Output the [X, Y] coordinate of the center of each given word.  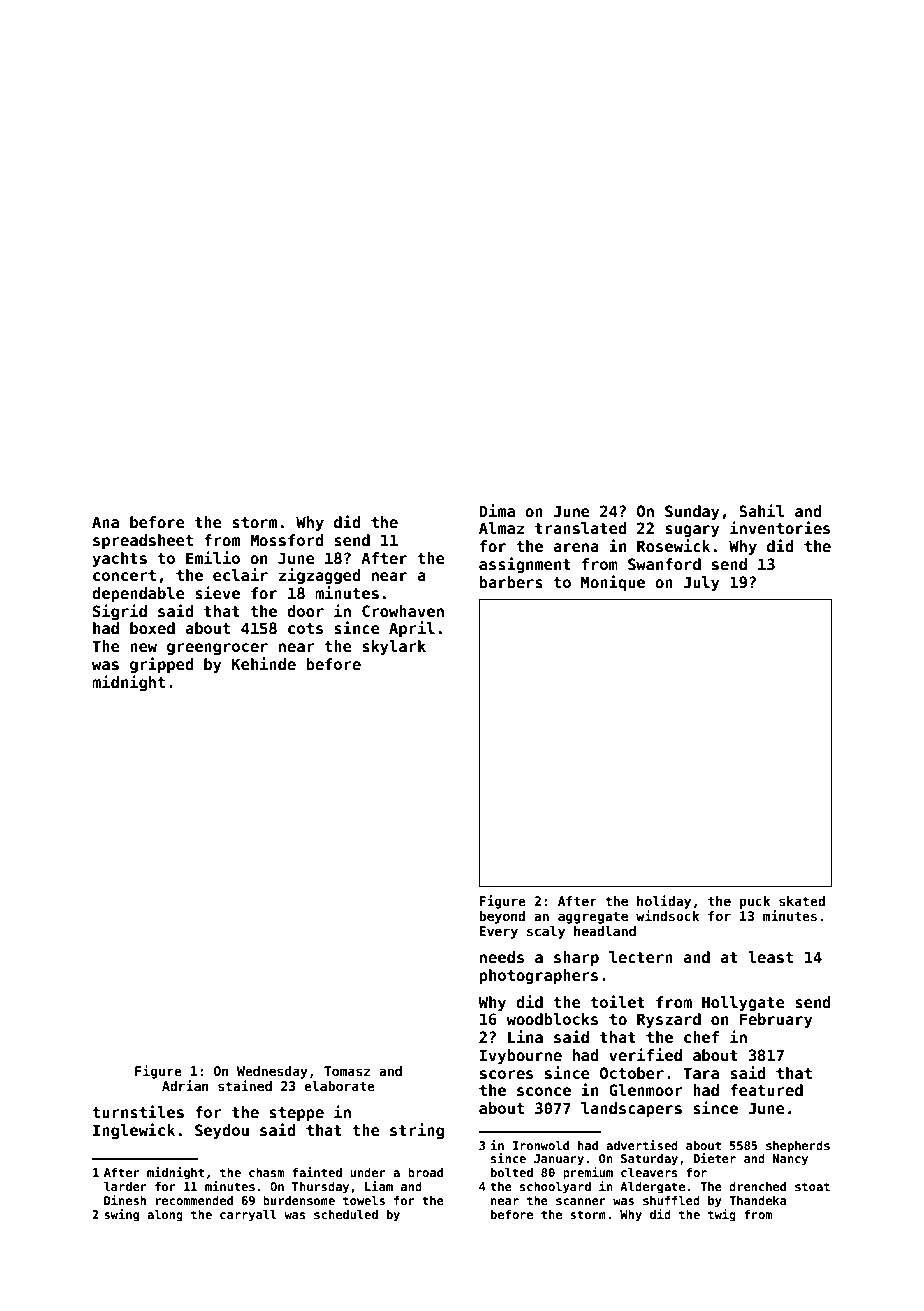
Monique [613, 583]
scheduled [346, 1214]
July [701, 583]
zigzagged [320, 576]
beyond [502, 917]
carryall [248, 1216]
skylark [394, 647]
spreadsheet [143, 541]
